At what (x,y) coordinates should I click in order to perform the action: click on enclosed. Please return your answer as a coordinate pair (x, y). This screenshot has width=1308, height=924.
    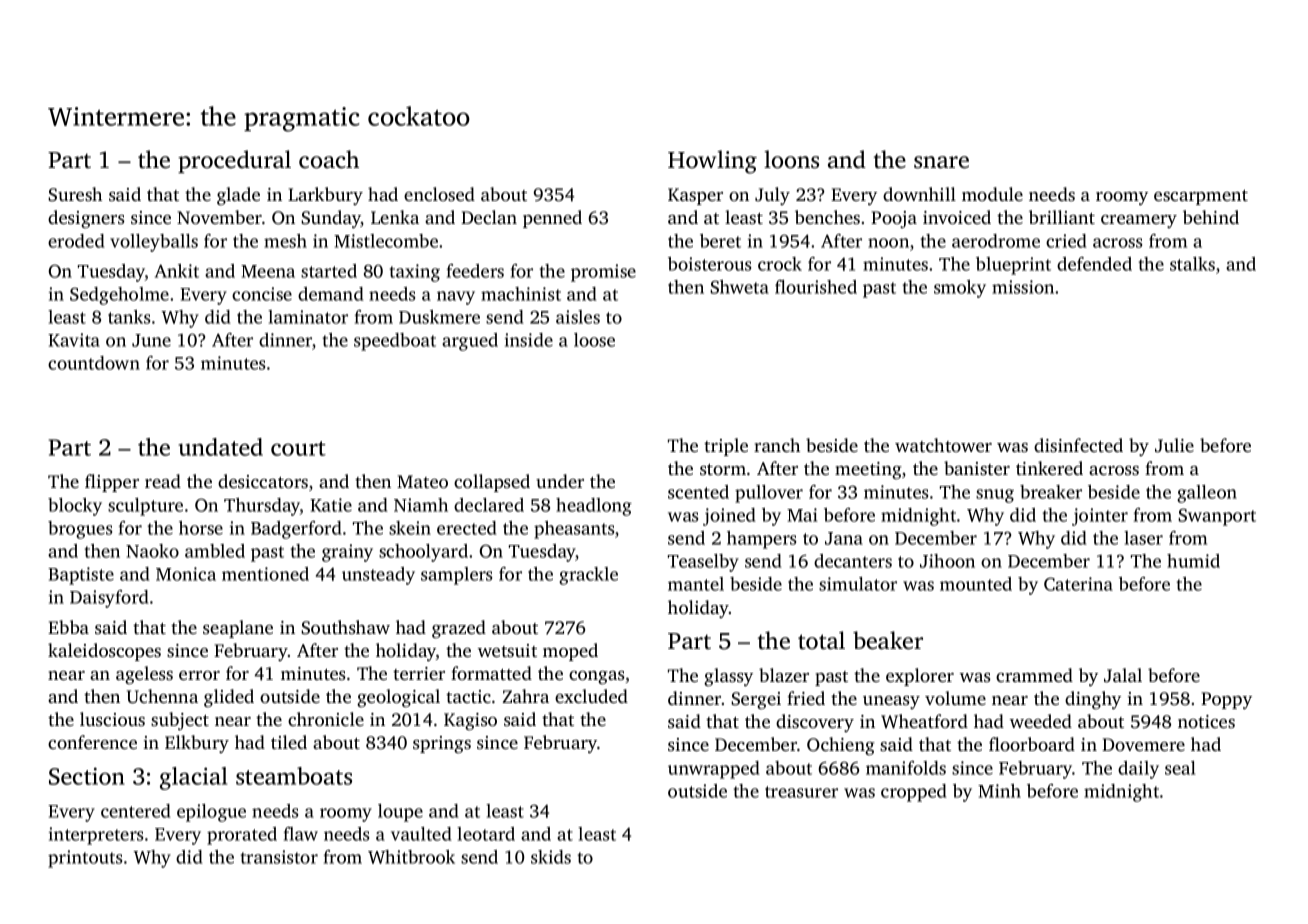
    Looking at the image, I should click on (439, 194).
